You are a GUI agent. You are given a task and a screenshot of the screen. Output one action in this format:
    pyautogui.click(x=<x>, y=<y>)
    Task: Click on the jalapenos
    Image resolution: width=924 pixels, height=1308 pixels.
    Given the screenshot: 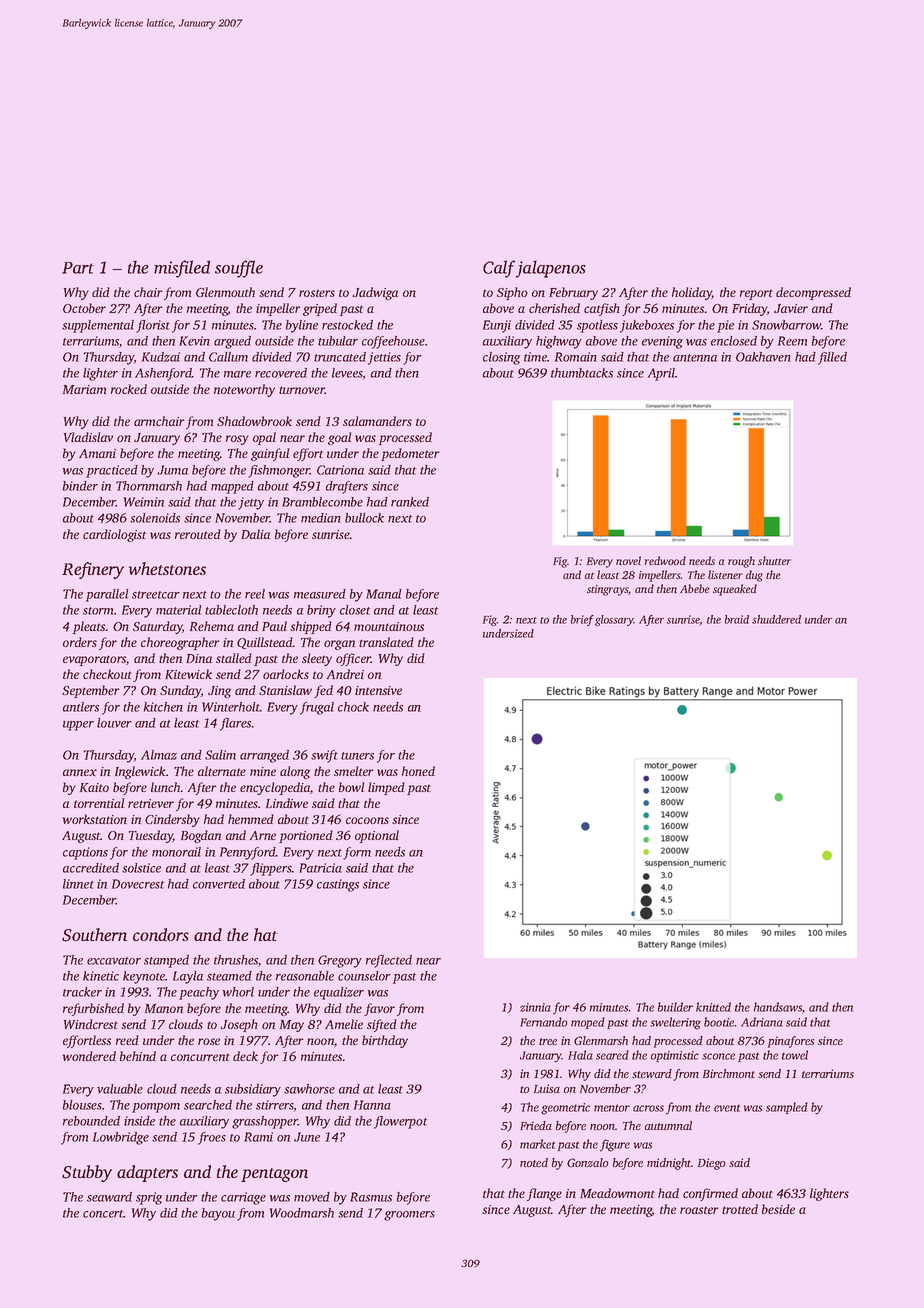 What is the action you would take?
    pyautogui.click(x=551, y=269)
